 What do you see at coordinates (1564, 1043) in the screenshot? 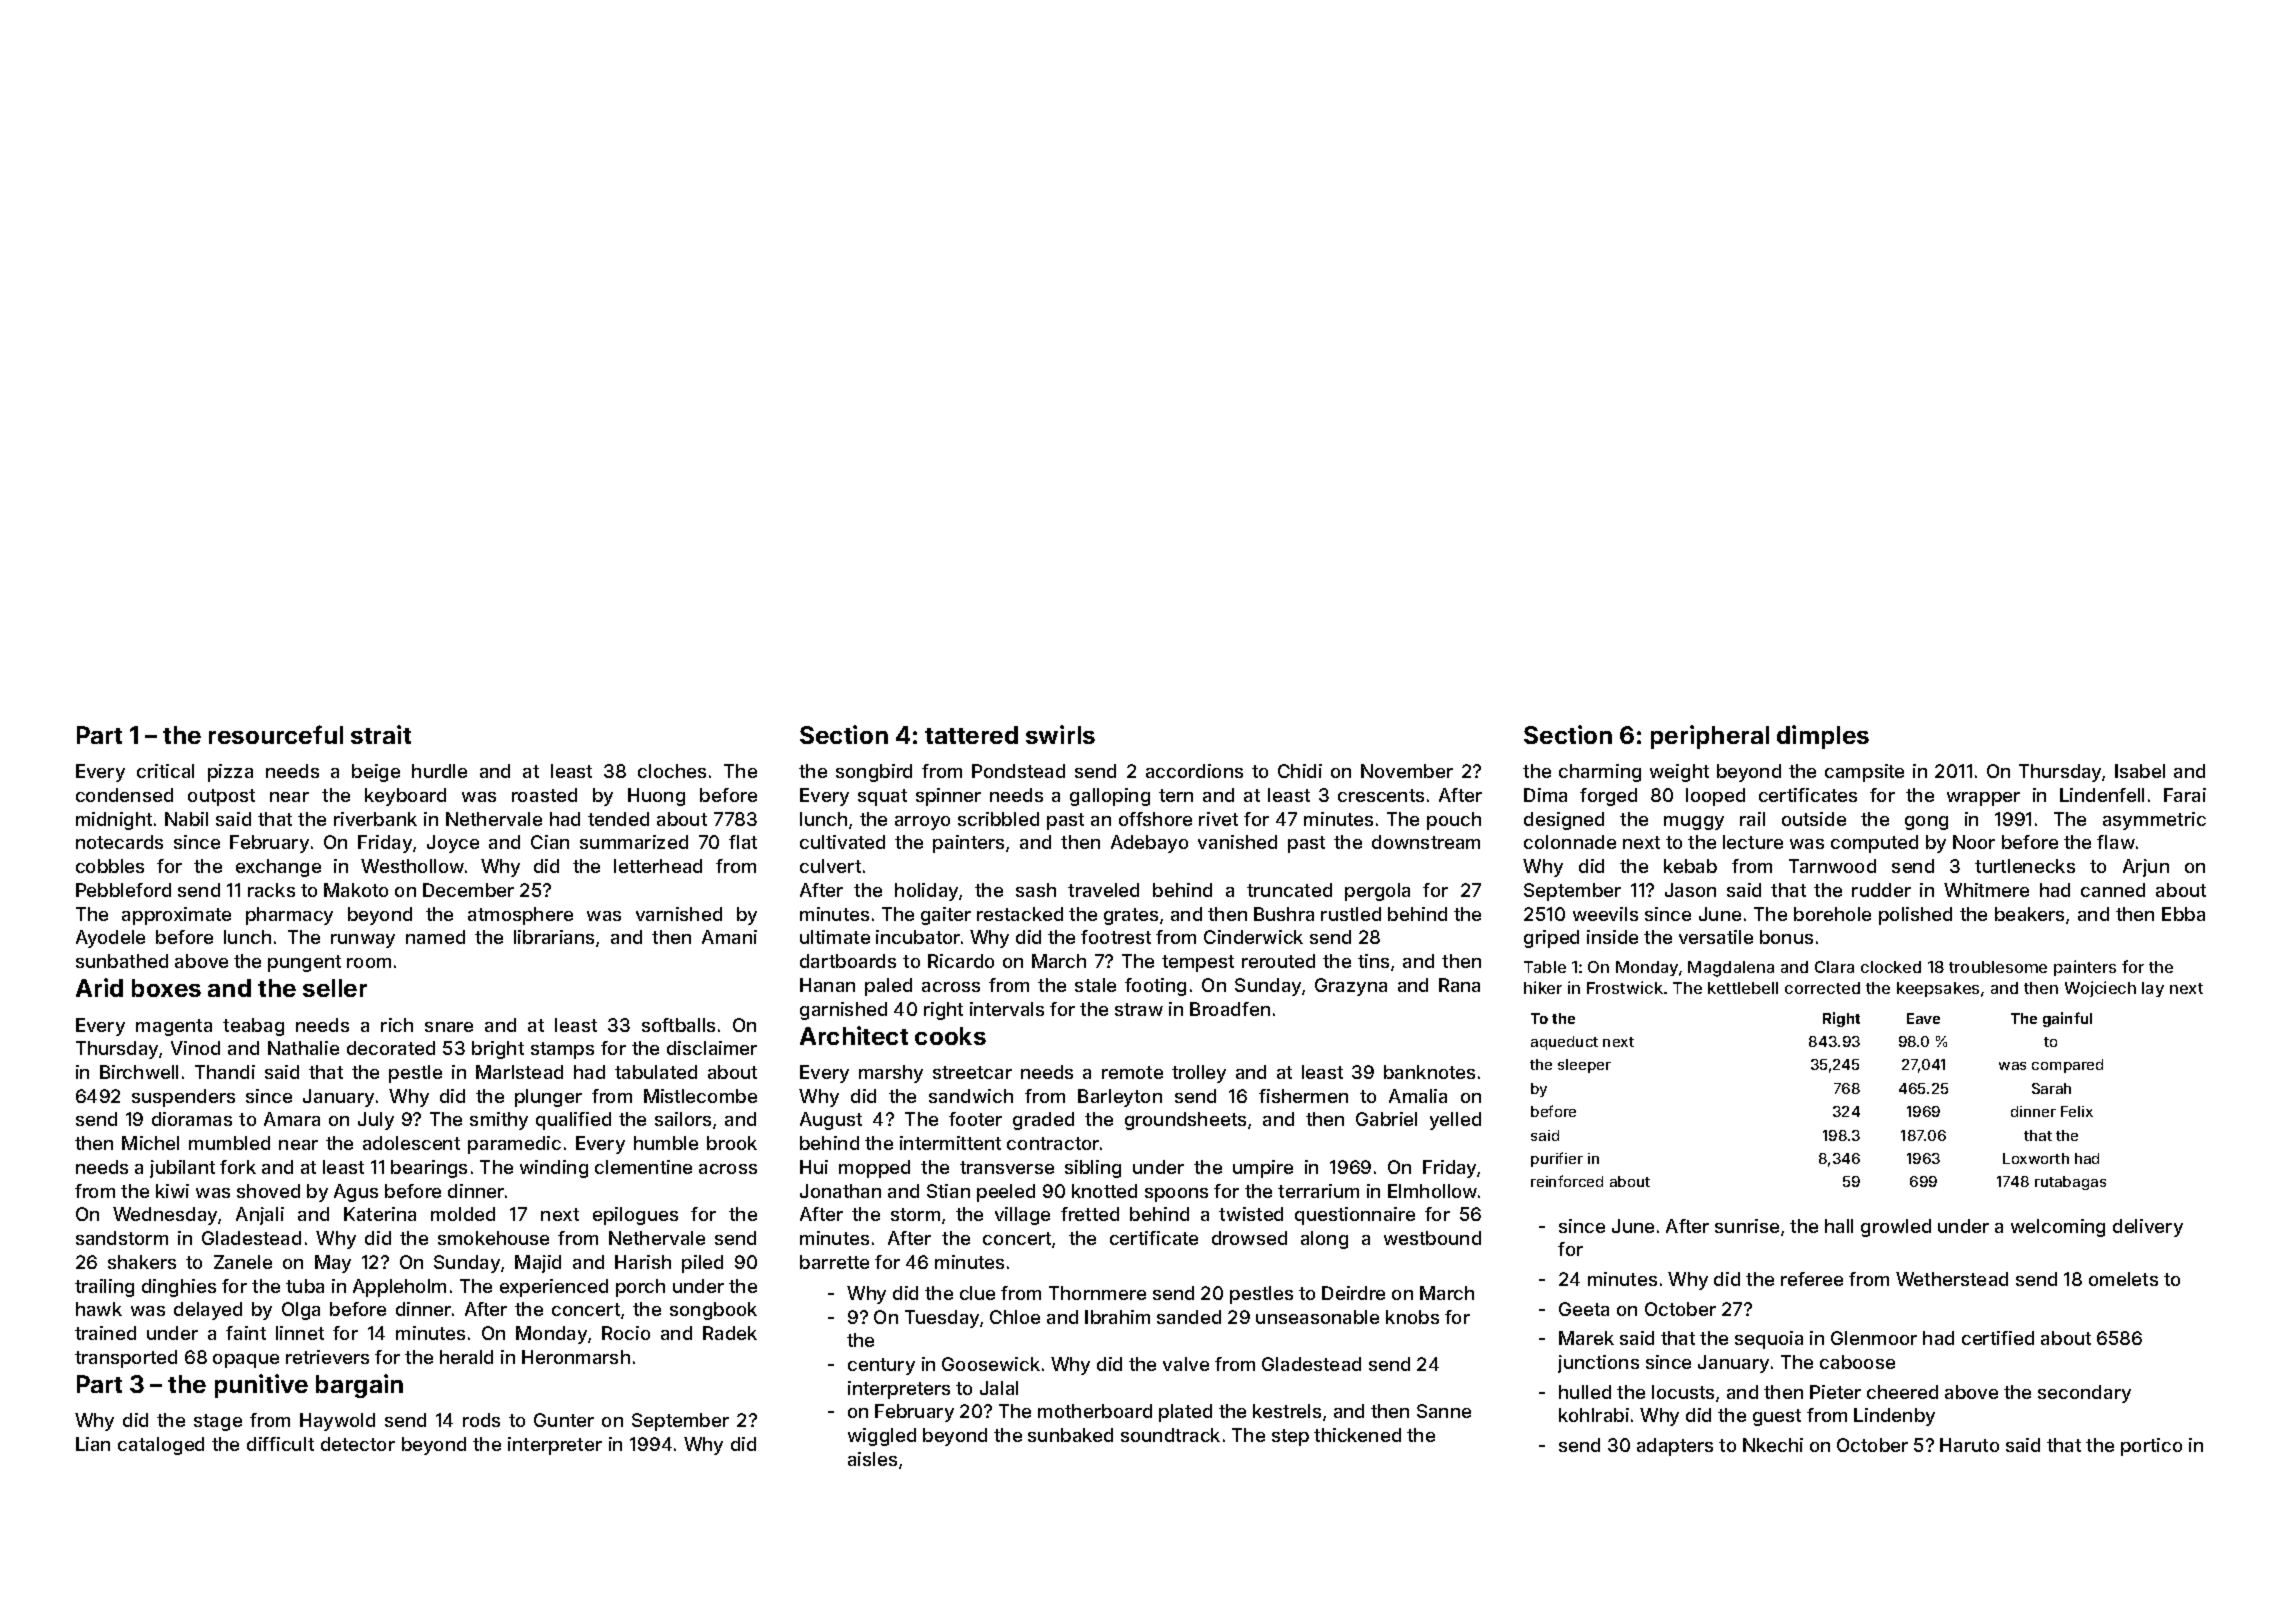
I see `aqueduct` at bounding box center [1564, 1043].
